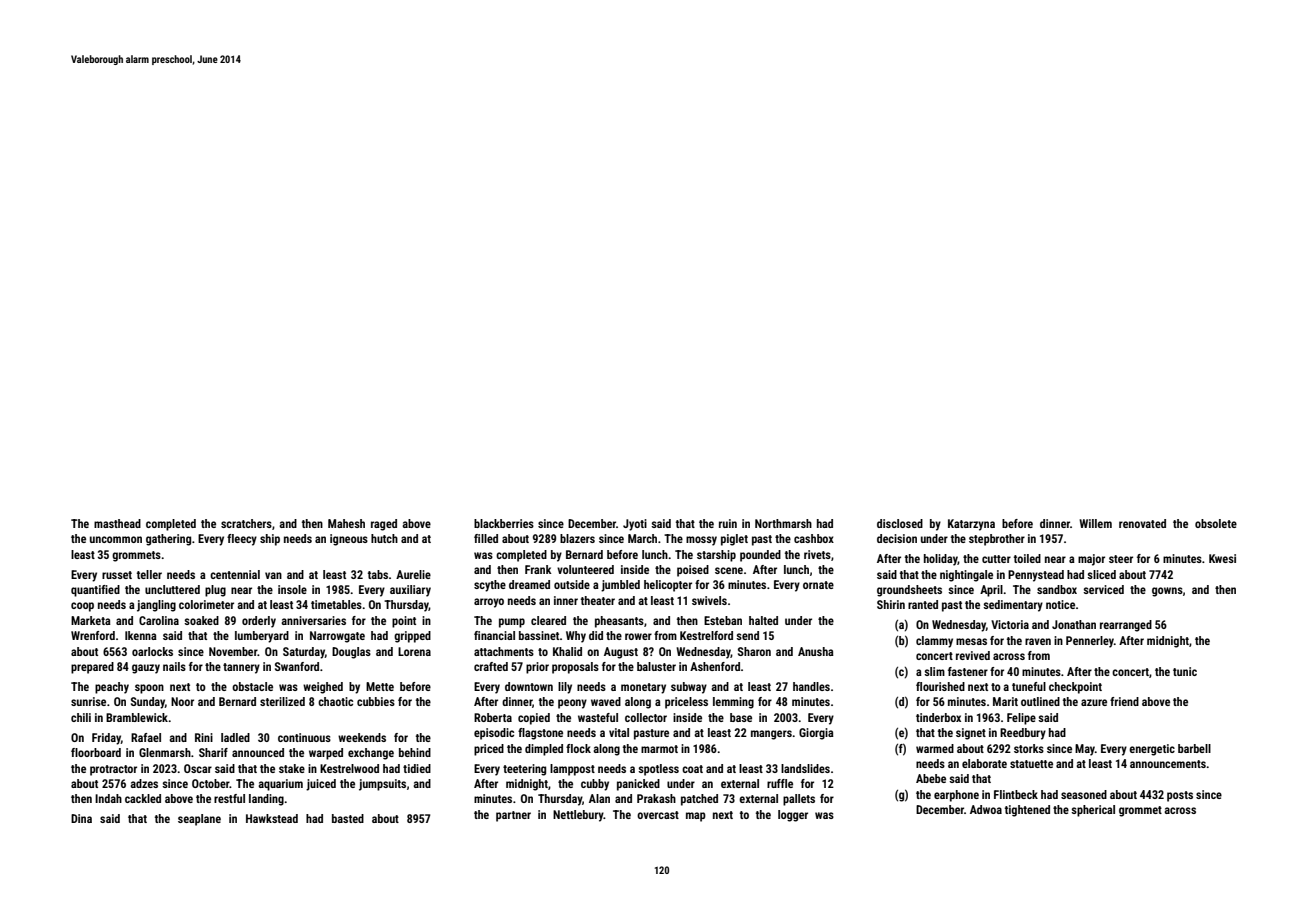 This image has height=924, width=1308. I want to click on scratchers, so click(246, 523).
